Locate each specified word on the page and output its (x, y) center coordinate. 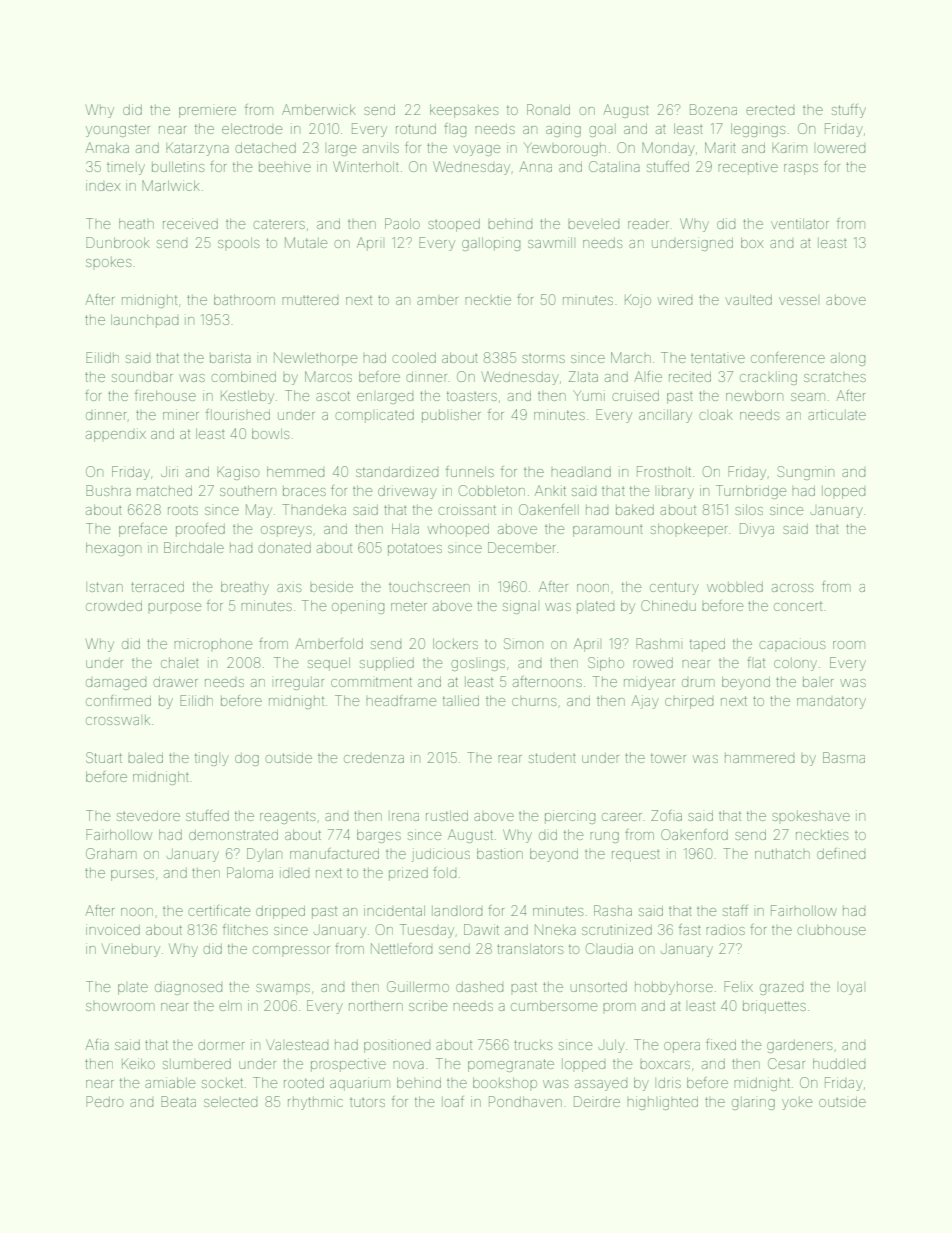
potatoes (415, 549)
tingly (212, 759)
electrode (252, 128)
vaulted (748, 299)
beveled (593, 225)
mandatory (831, 702)
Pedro (104, 1101)
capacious (792, 643)
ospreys (286, 531)
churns (534, 702)
